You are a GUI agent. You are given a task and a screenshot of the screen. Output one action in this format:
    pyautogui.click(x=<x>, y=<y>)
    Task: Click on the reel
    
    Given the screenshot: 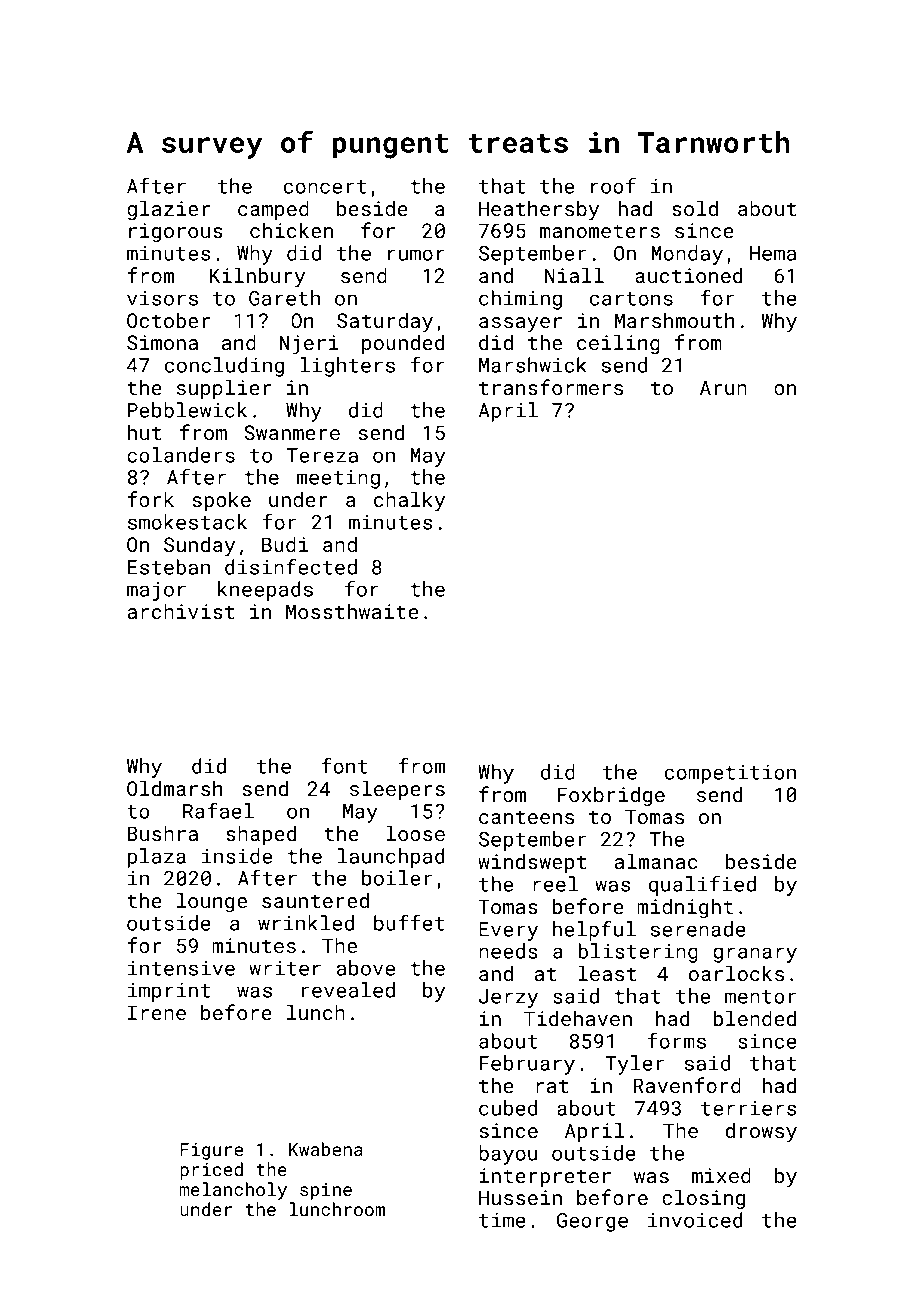 What is the action you would take?
    pyautogui.click(x=555, y=884)
